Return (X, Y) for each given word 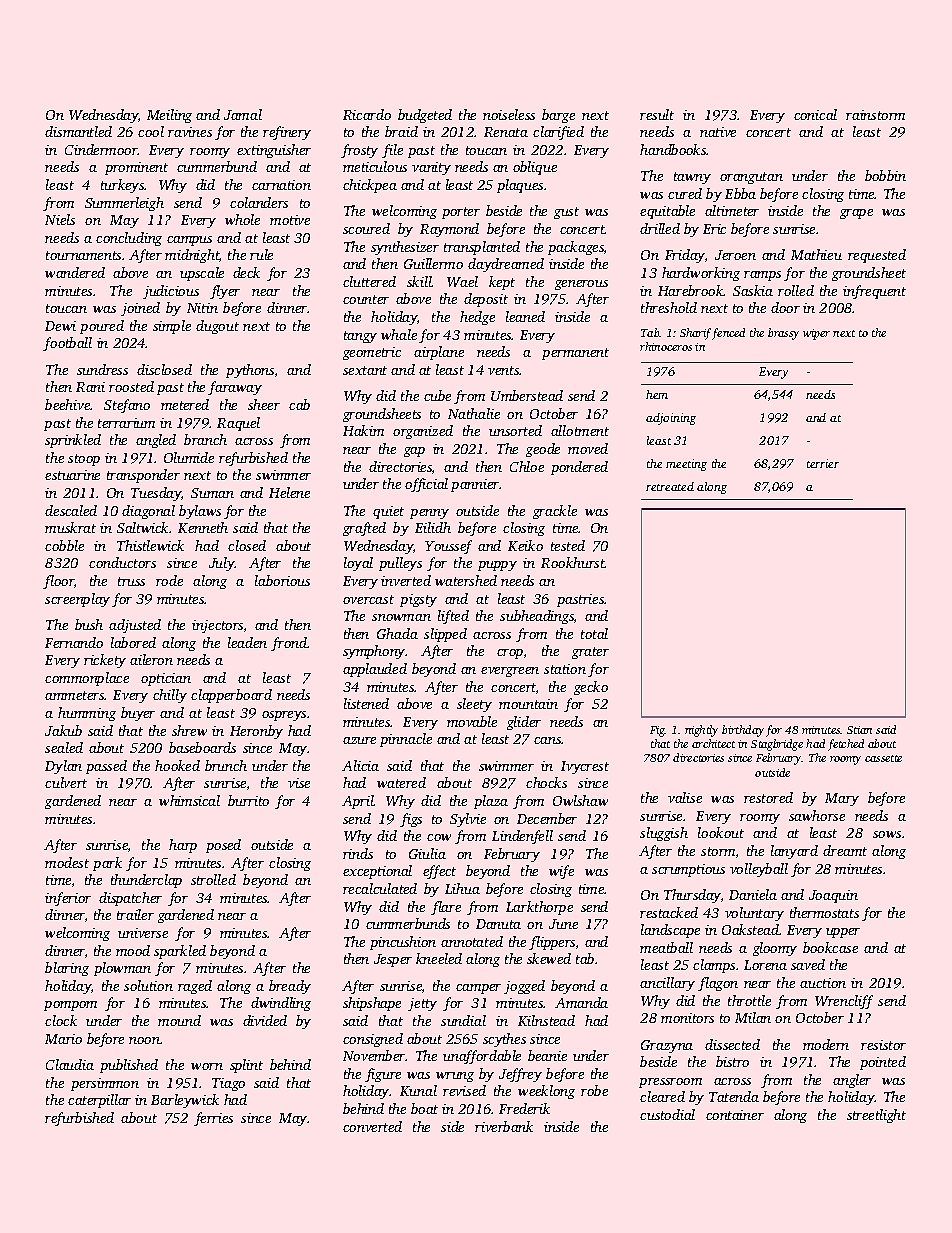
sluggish (664, 834)
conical (815, 114)
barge (558, 116)
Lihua (462, 888)
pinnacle (406, 740)
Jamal (243, 114)
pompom (70, 1006)
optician (166, 679)
